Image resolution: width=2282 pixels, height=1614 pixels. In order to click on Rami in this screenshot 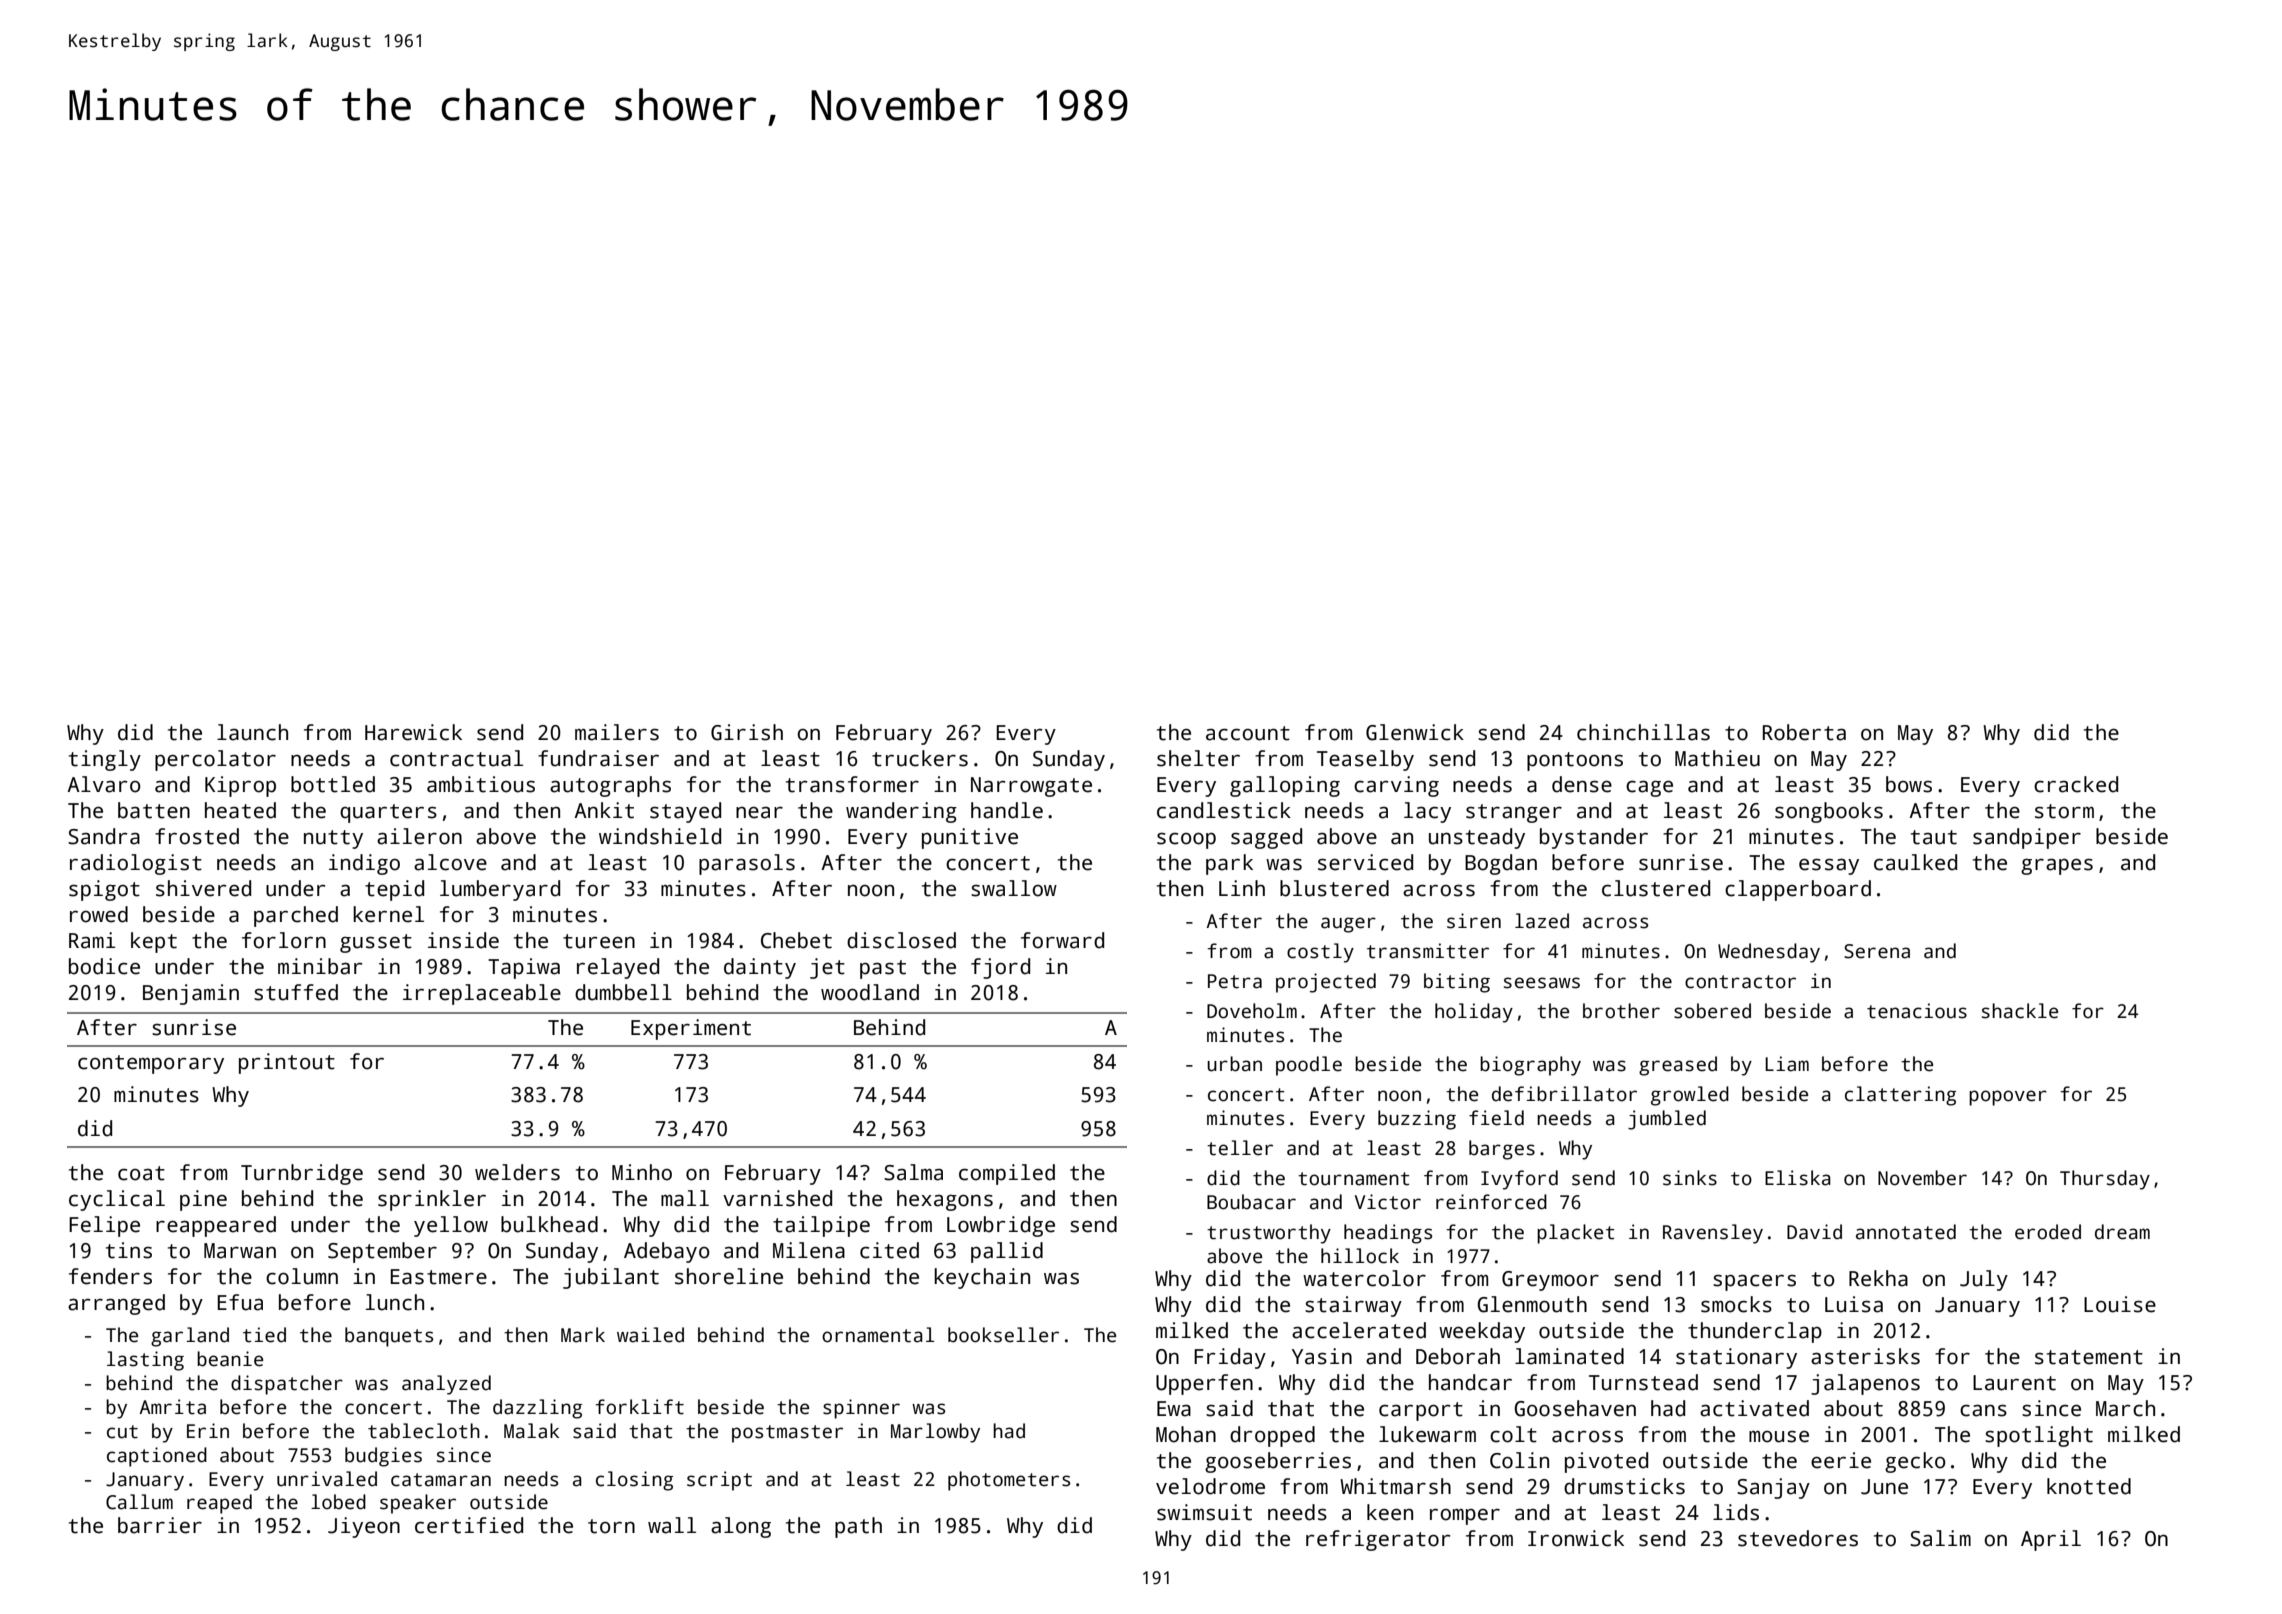, I will do `click(92, 940)`.
